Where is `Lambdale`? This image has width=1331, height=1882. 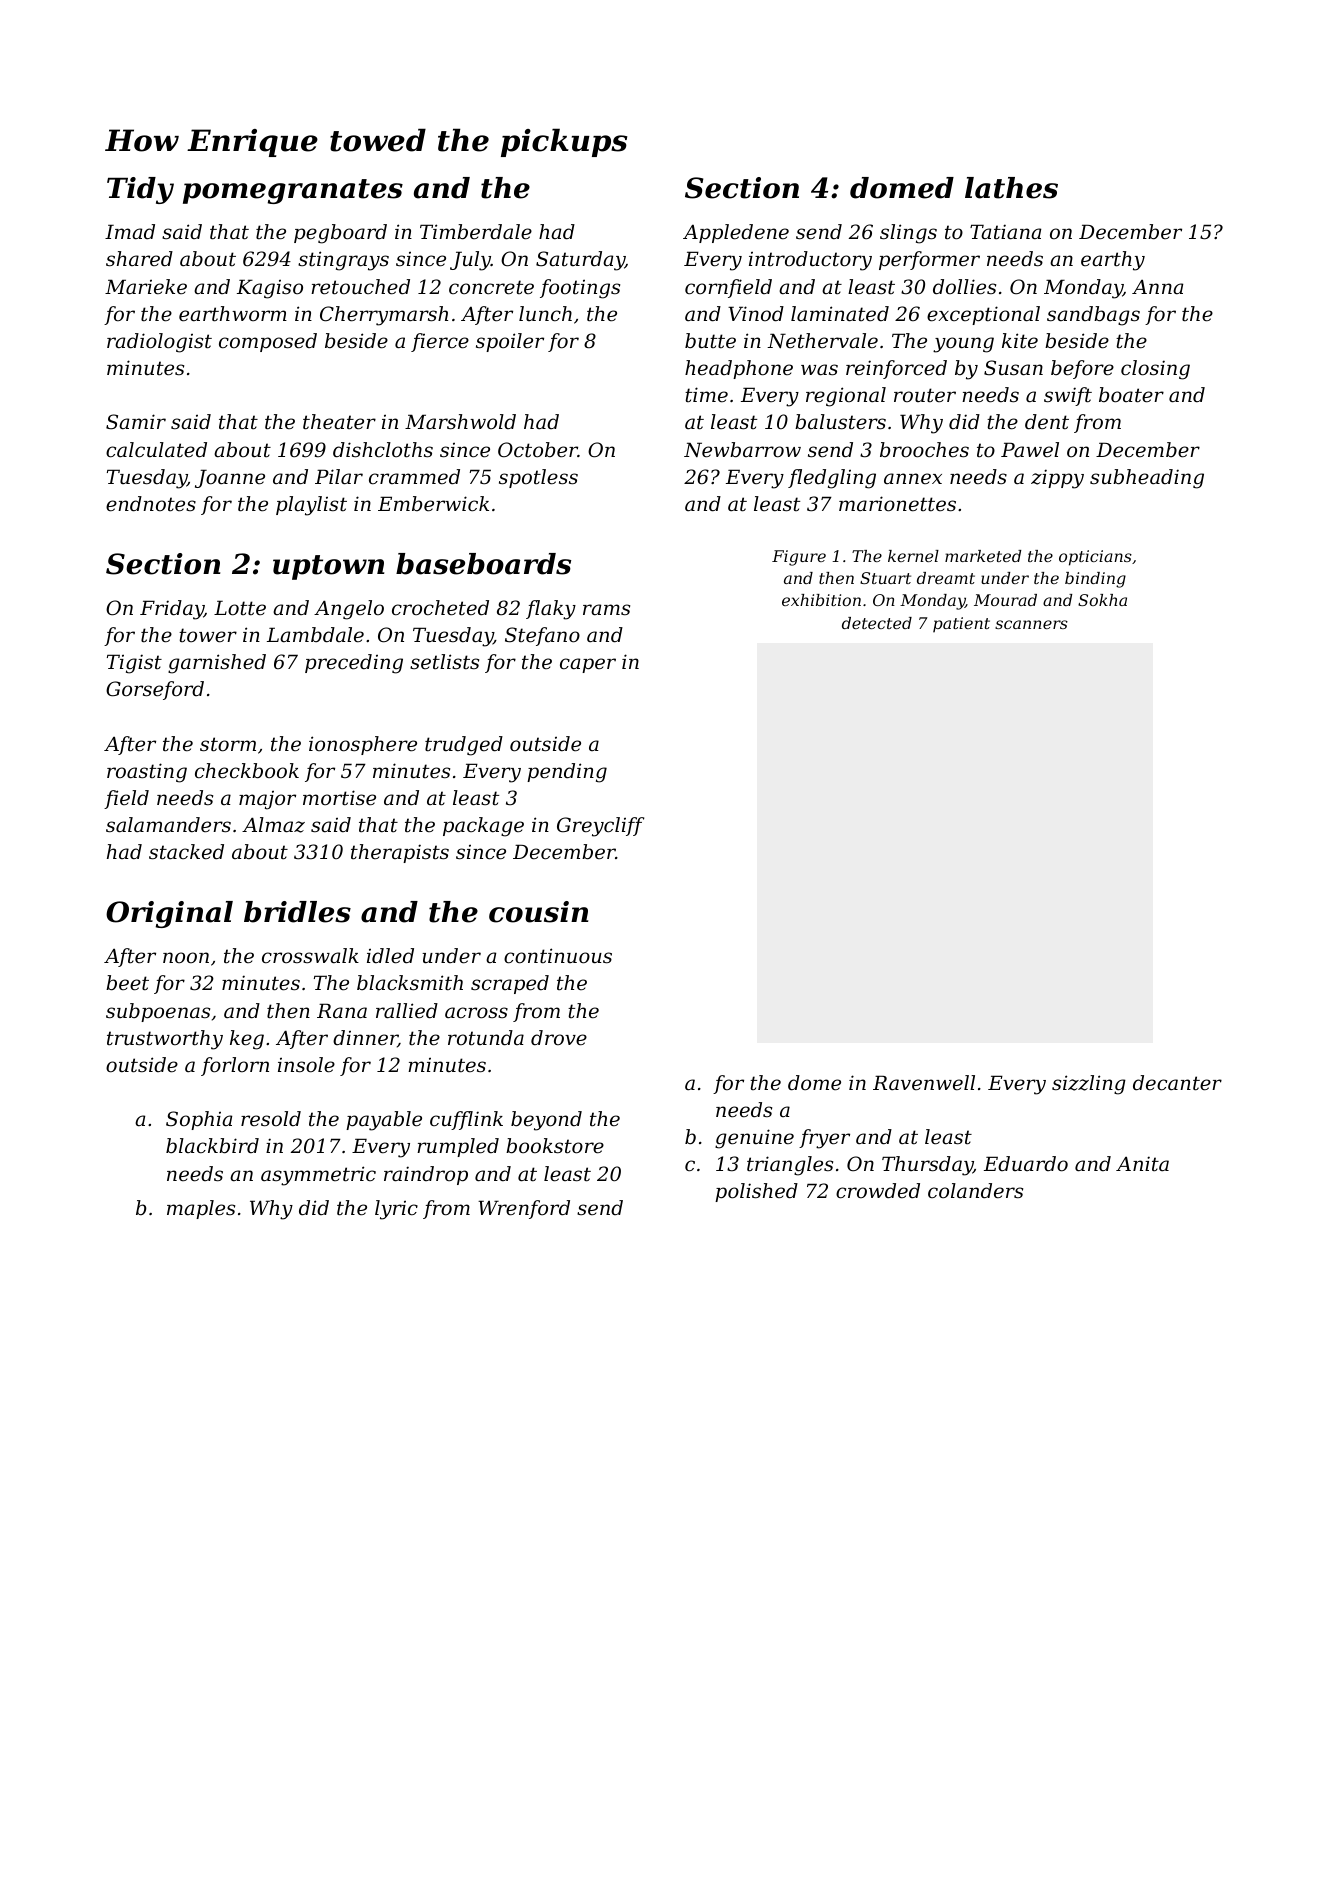 Lambdale is located at coordinates (315, 635).
